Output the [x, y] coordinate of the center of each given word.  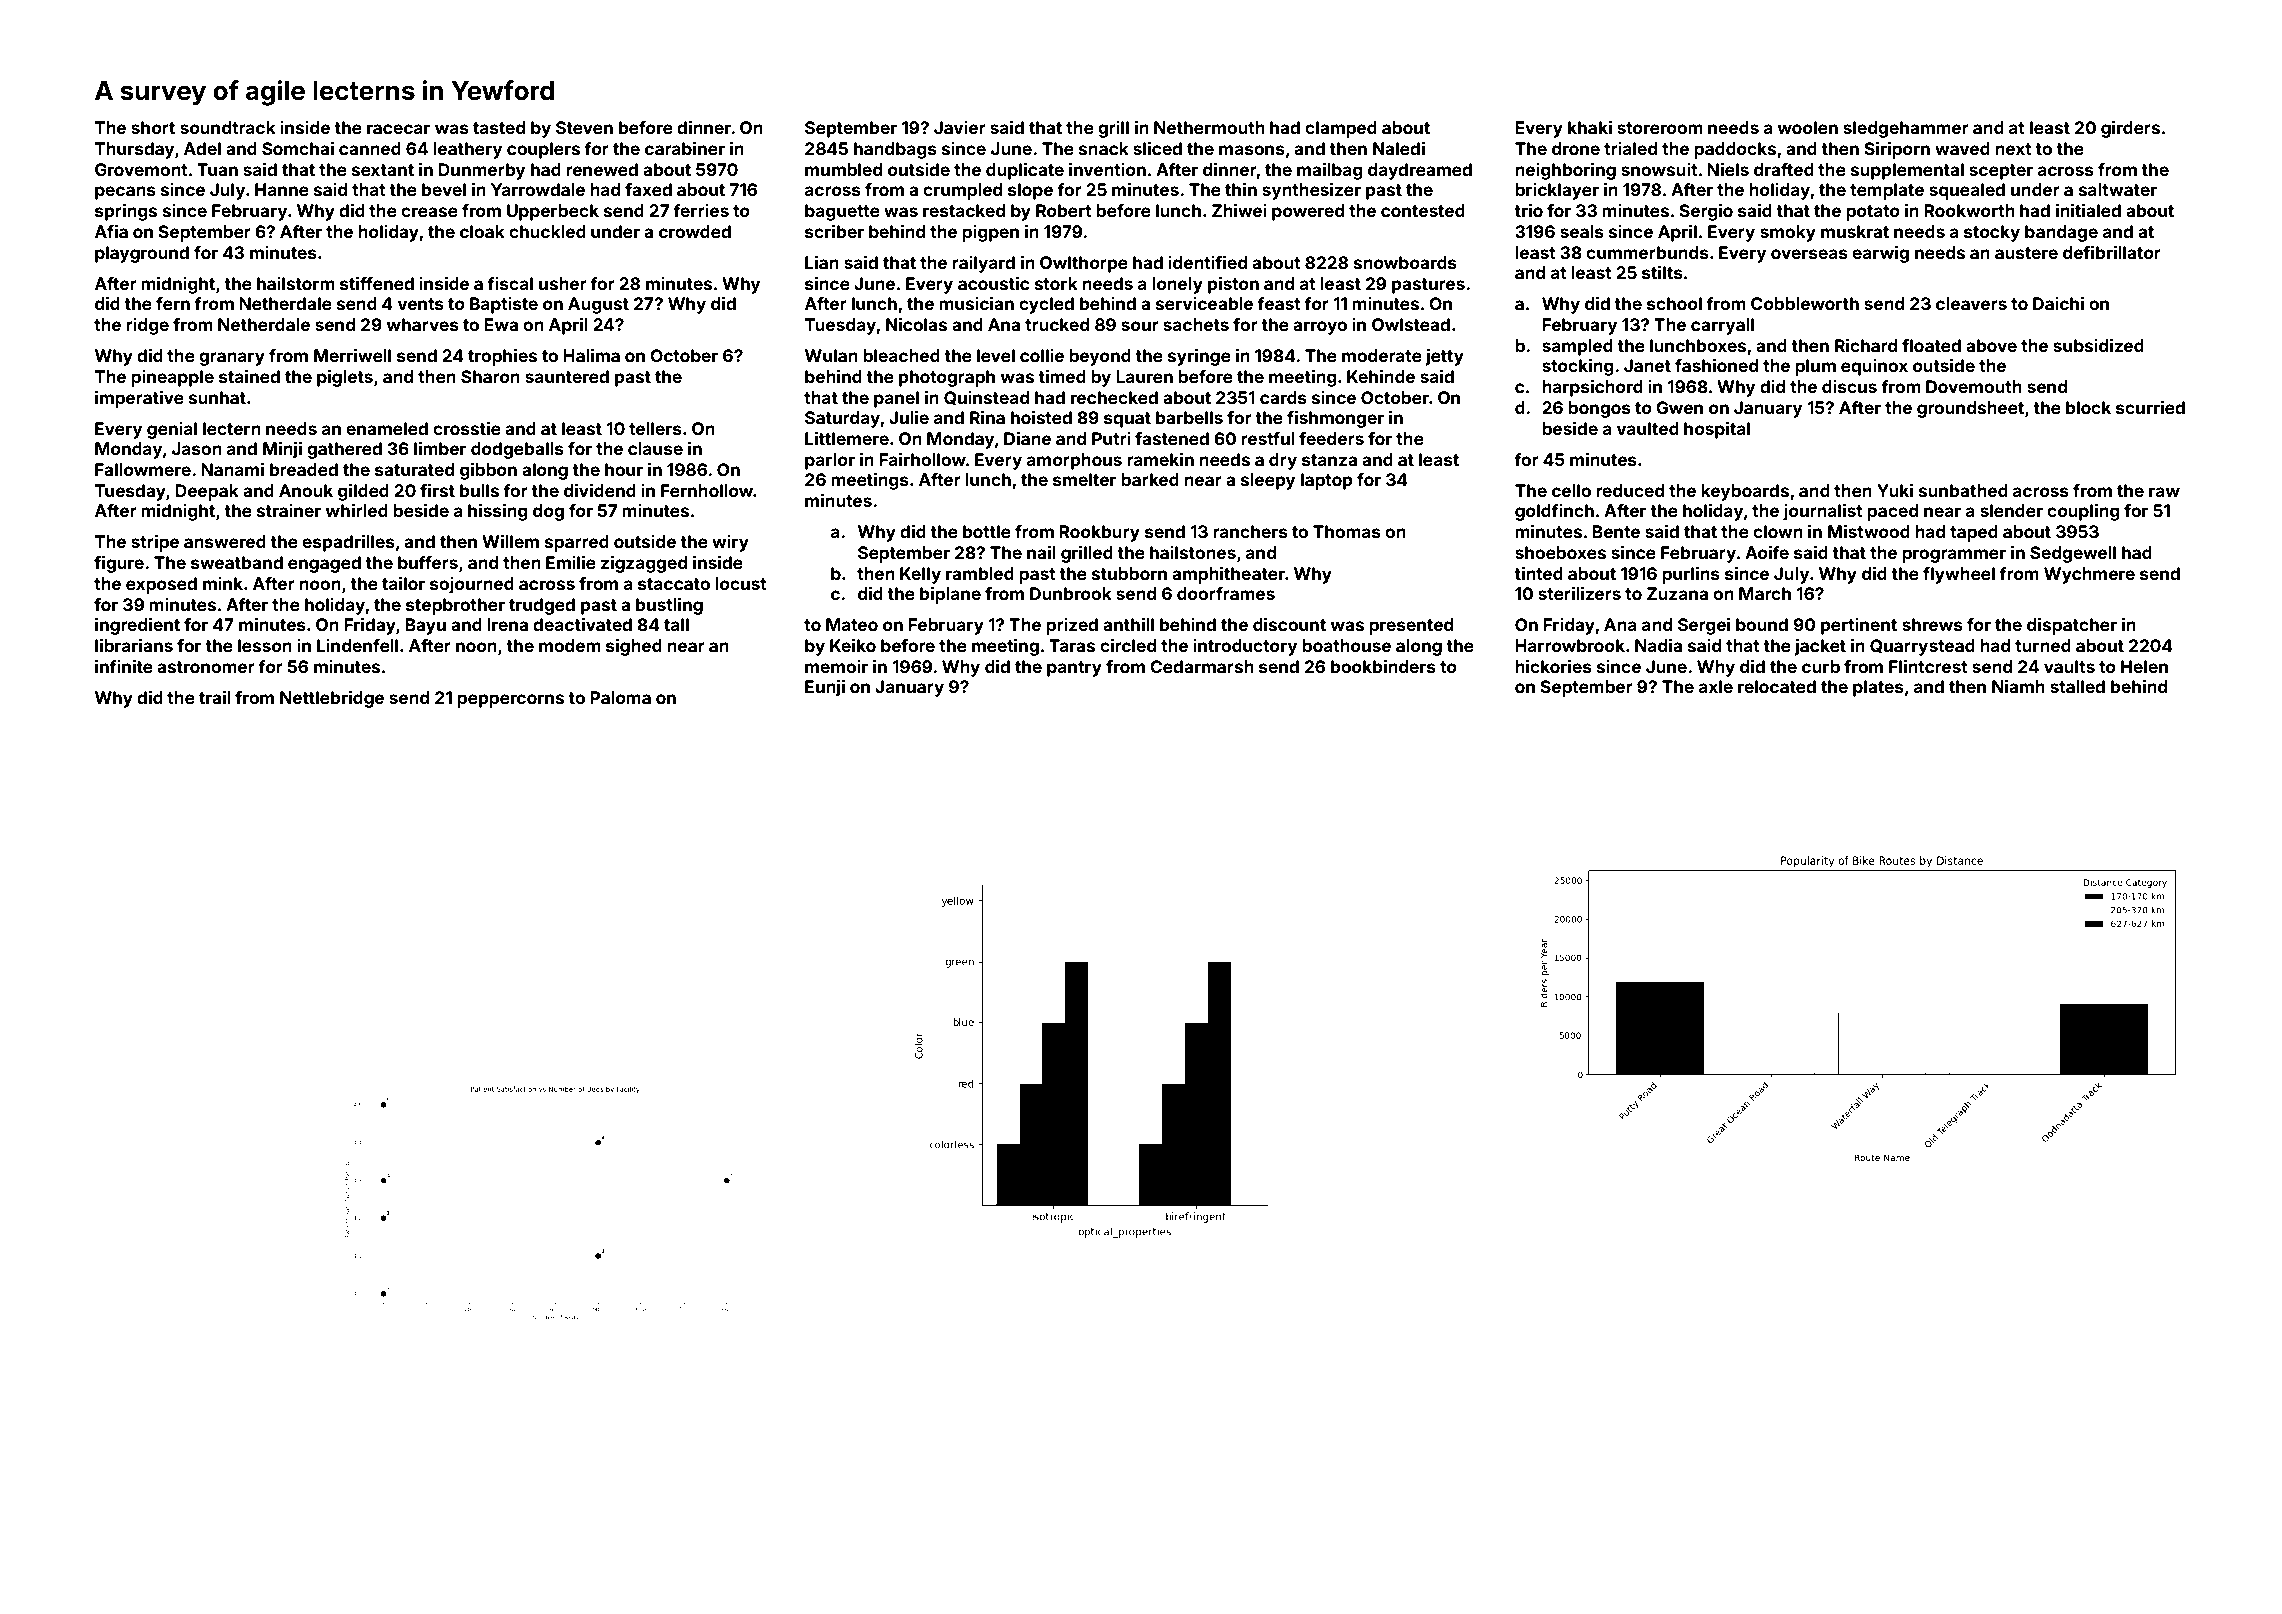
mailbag [1330, 171]
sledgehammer [1906, 129]
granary [232, 359]
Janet [1647, 365]
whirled [357, 510]
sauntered [567, 376]
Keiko [853, 645]
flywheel [1959, 575]
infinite [124, 666]
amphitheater [1228, 575]
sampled [1577, 347]
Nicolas [916, 324]
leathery [467, 150]
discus [1849, 386]
